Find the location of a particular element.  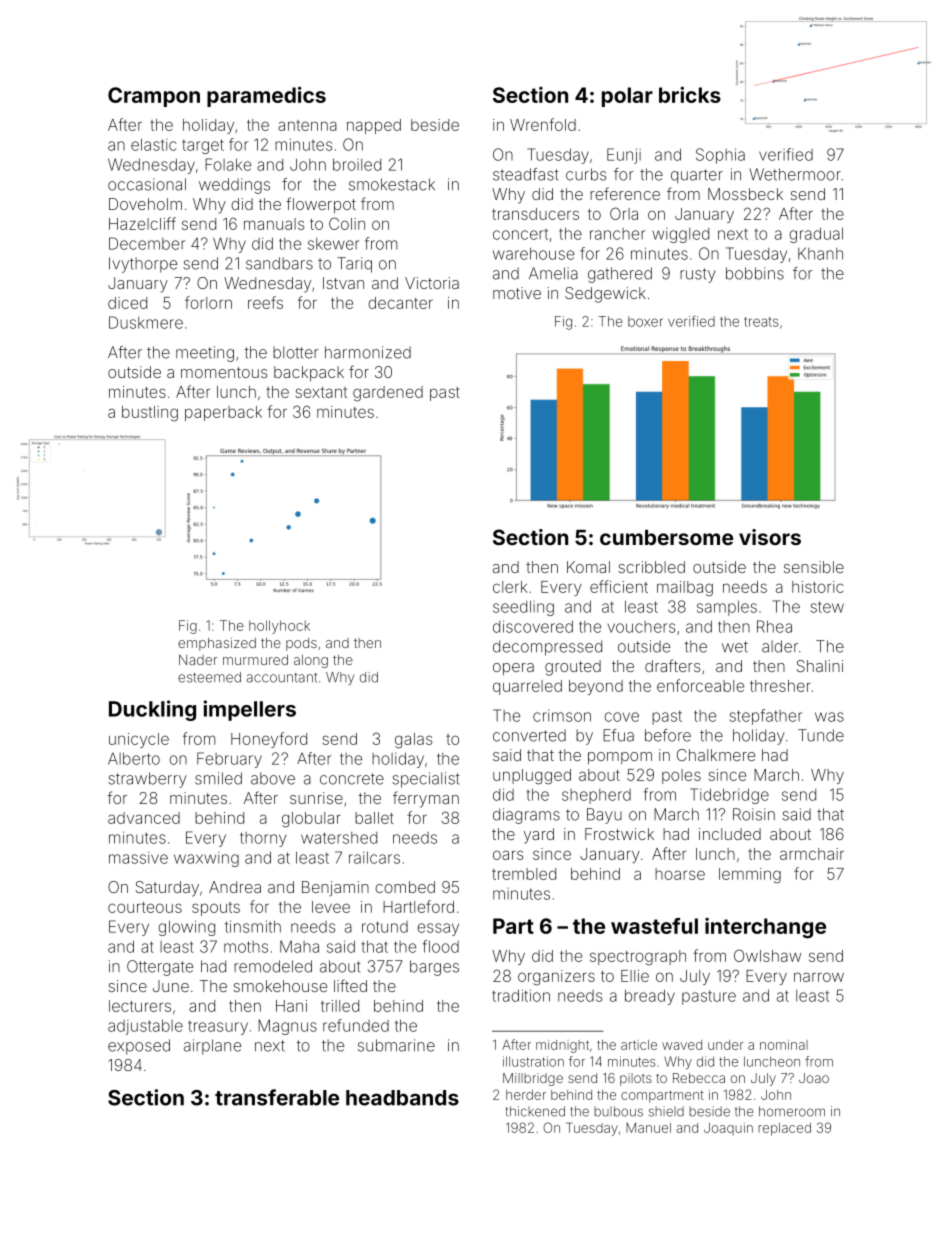

warehouse is located at coordinates (533, 253).
